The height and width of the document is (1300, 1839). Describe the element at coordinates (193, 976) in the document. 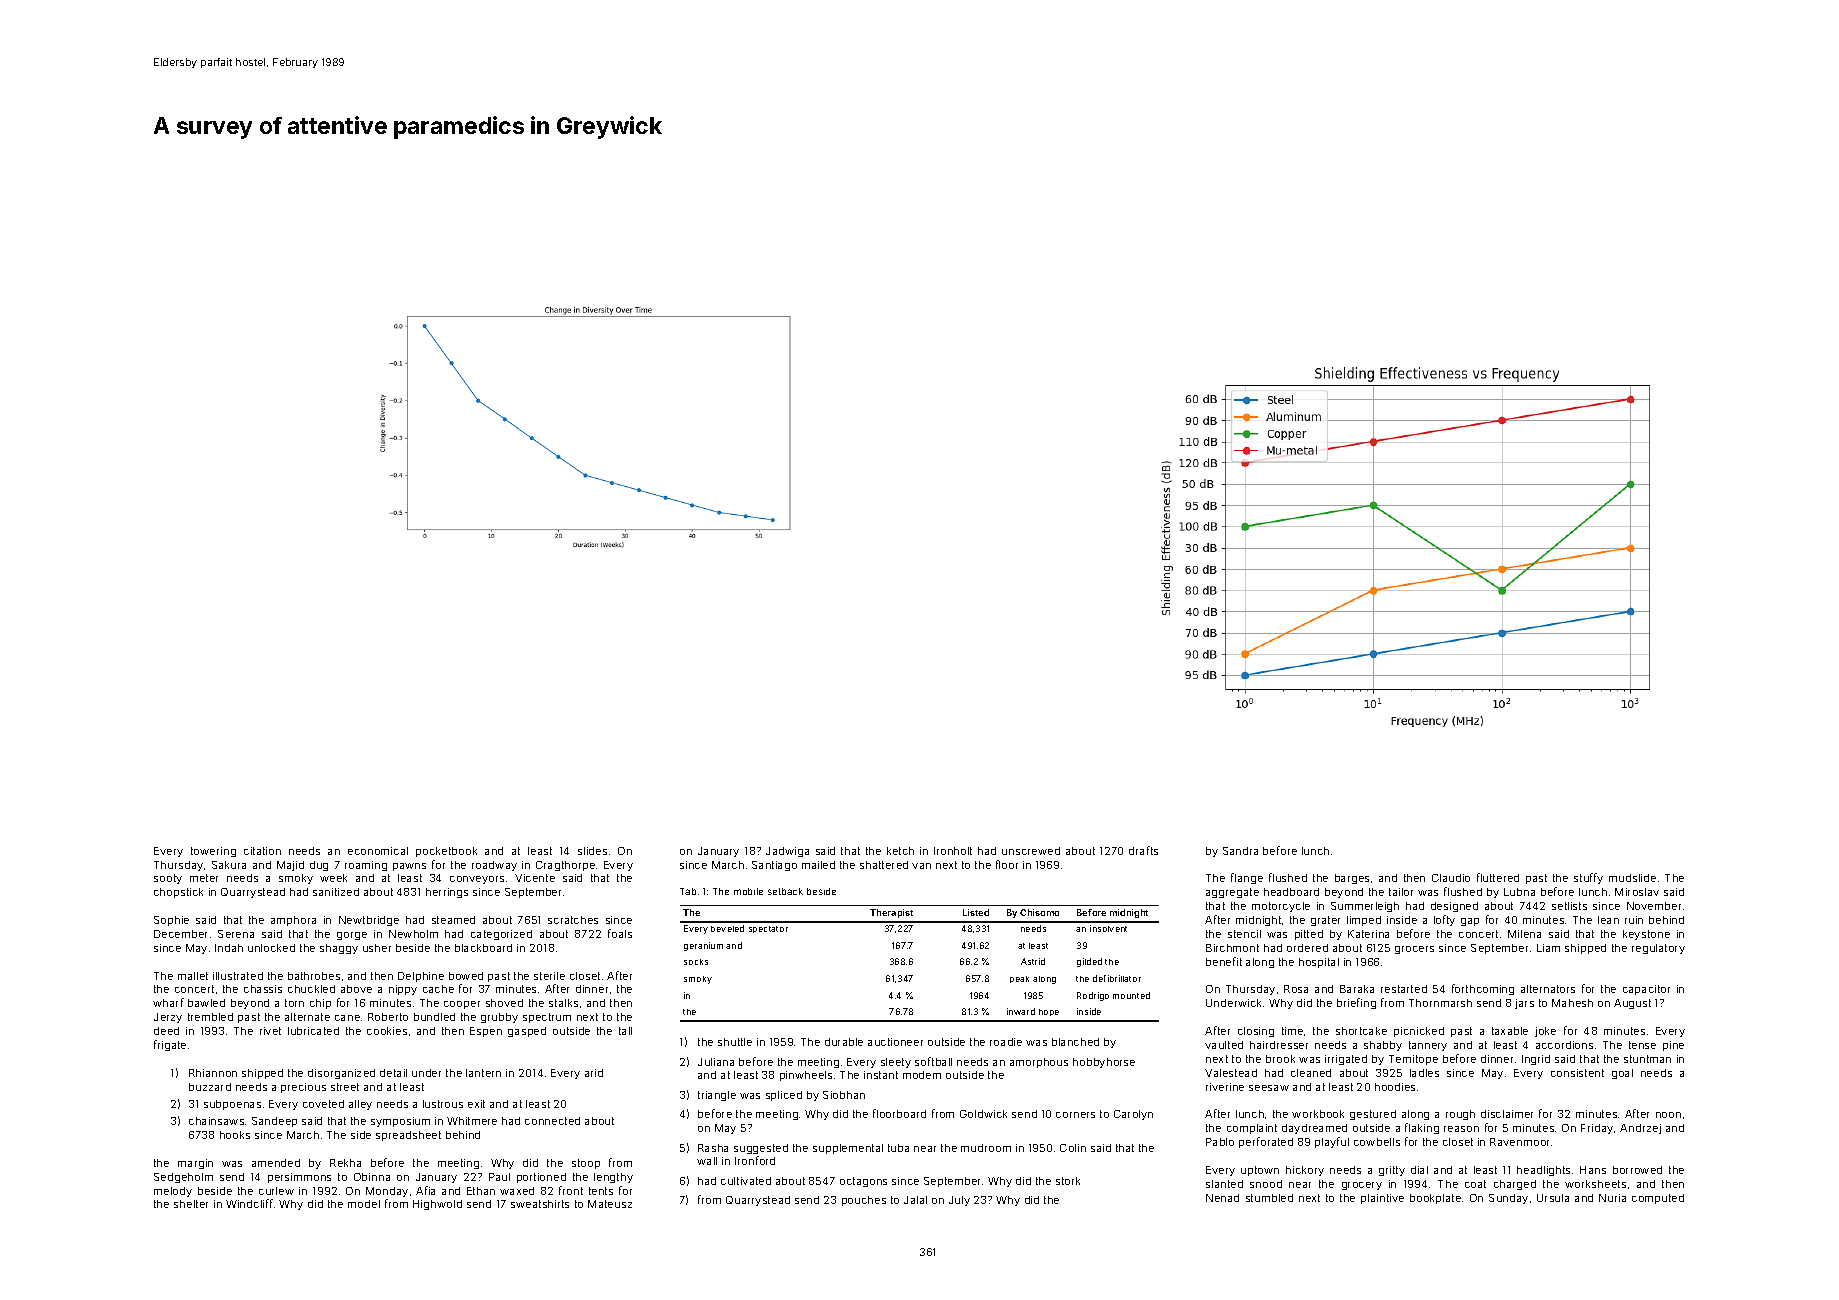

I see `mallet` at that location.
